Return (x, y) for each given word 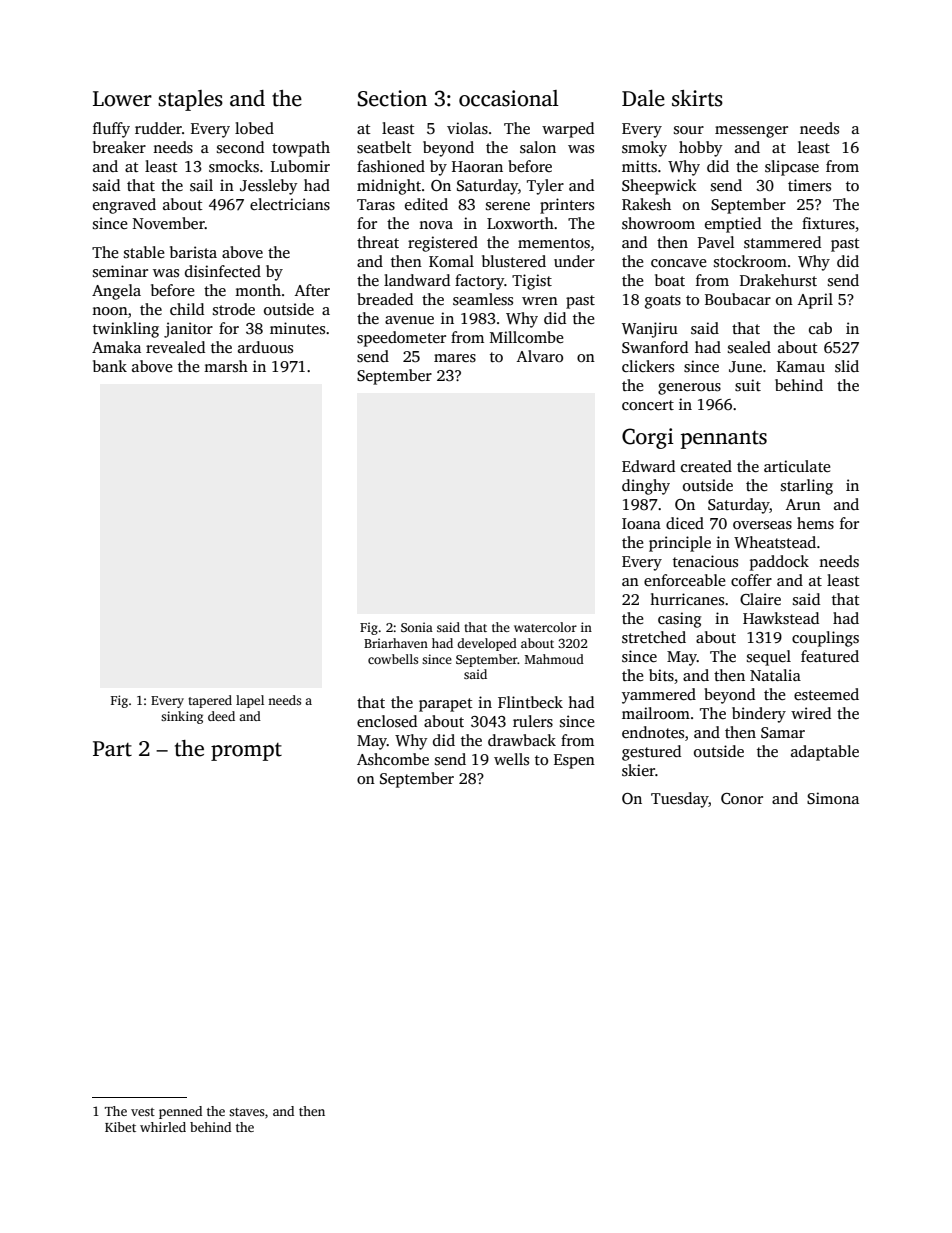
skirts (697, 98)
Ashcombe (393, 759)
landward (417, 280)
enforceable (685, 580)
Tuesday (680, 800)
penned (180, 1112)
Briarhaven (396, 643)
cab (820, 328)
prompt (246, 752)
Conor (742, 798)
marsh (226, 366)
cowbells (393, 659)
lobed (254, 128)
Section (392, 98)
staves (247, 1112)
